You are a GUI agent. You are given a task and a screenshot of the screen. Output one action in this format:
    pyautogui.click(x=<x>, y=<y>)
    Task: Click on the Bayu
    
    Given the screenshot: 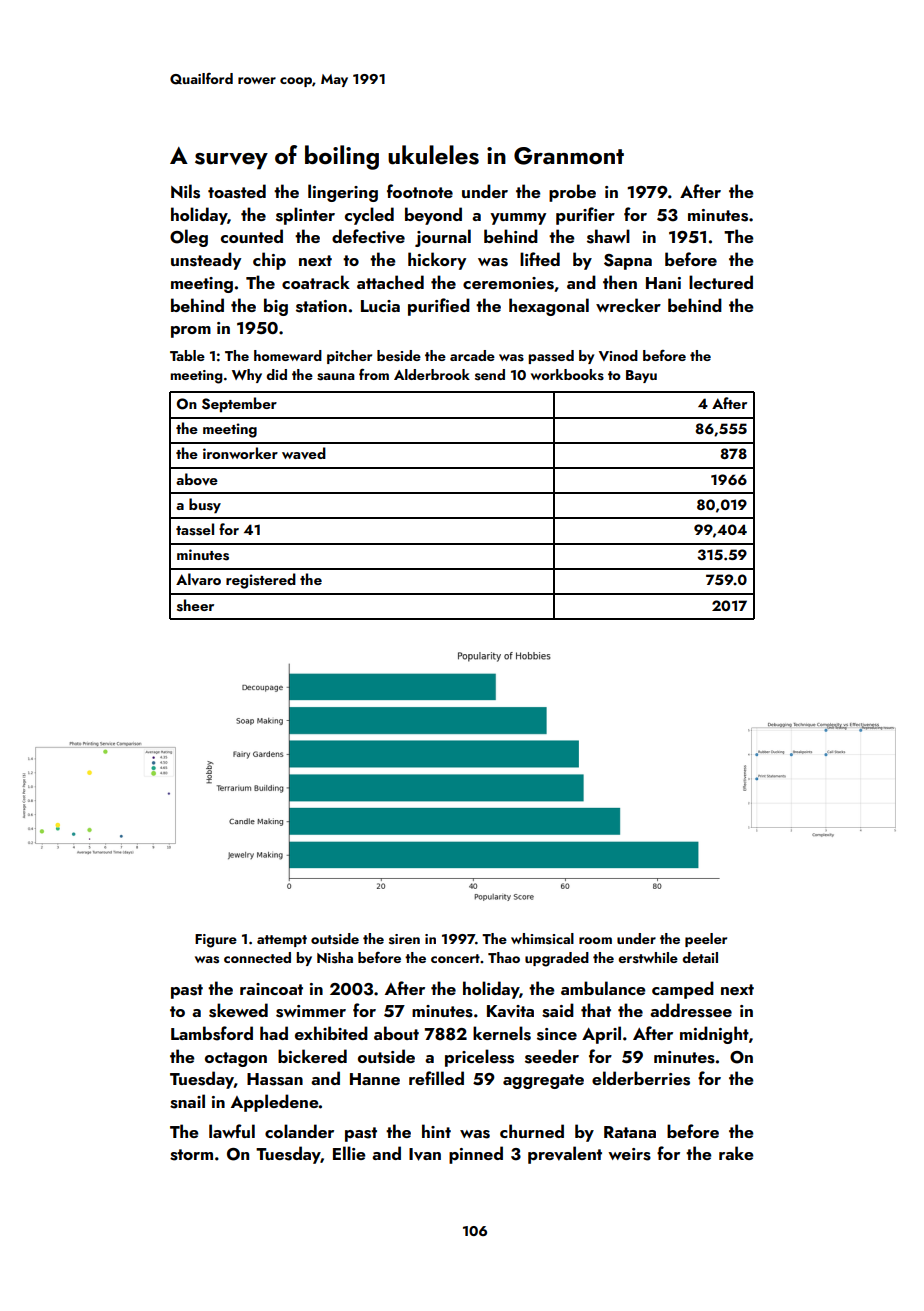 What is the action you would take?
    pyautogui.click(x=641, y=376)
